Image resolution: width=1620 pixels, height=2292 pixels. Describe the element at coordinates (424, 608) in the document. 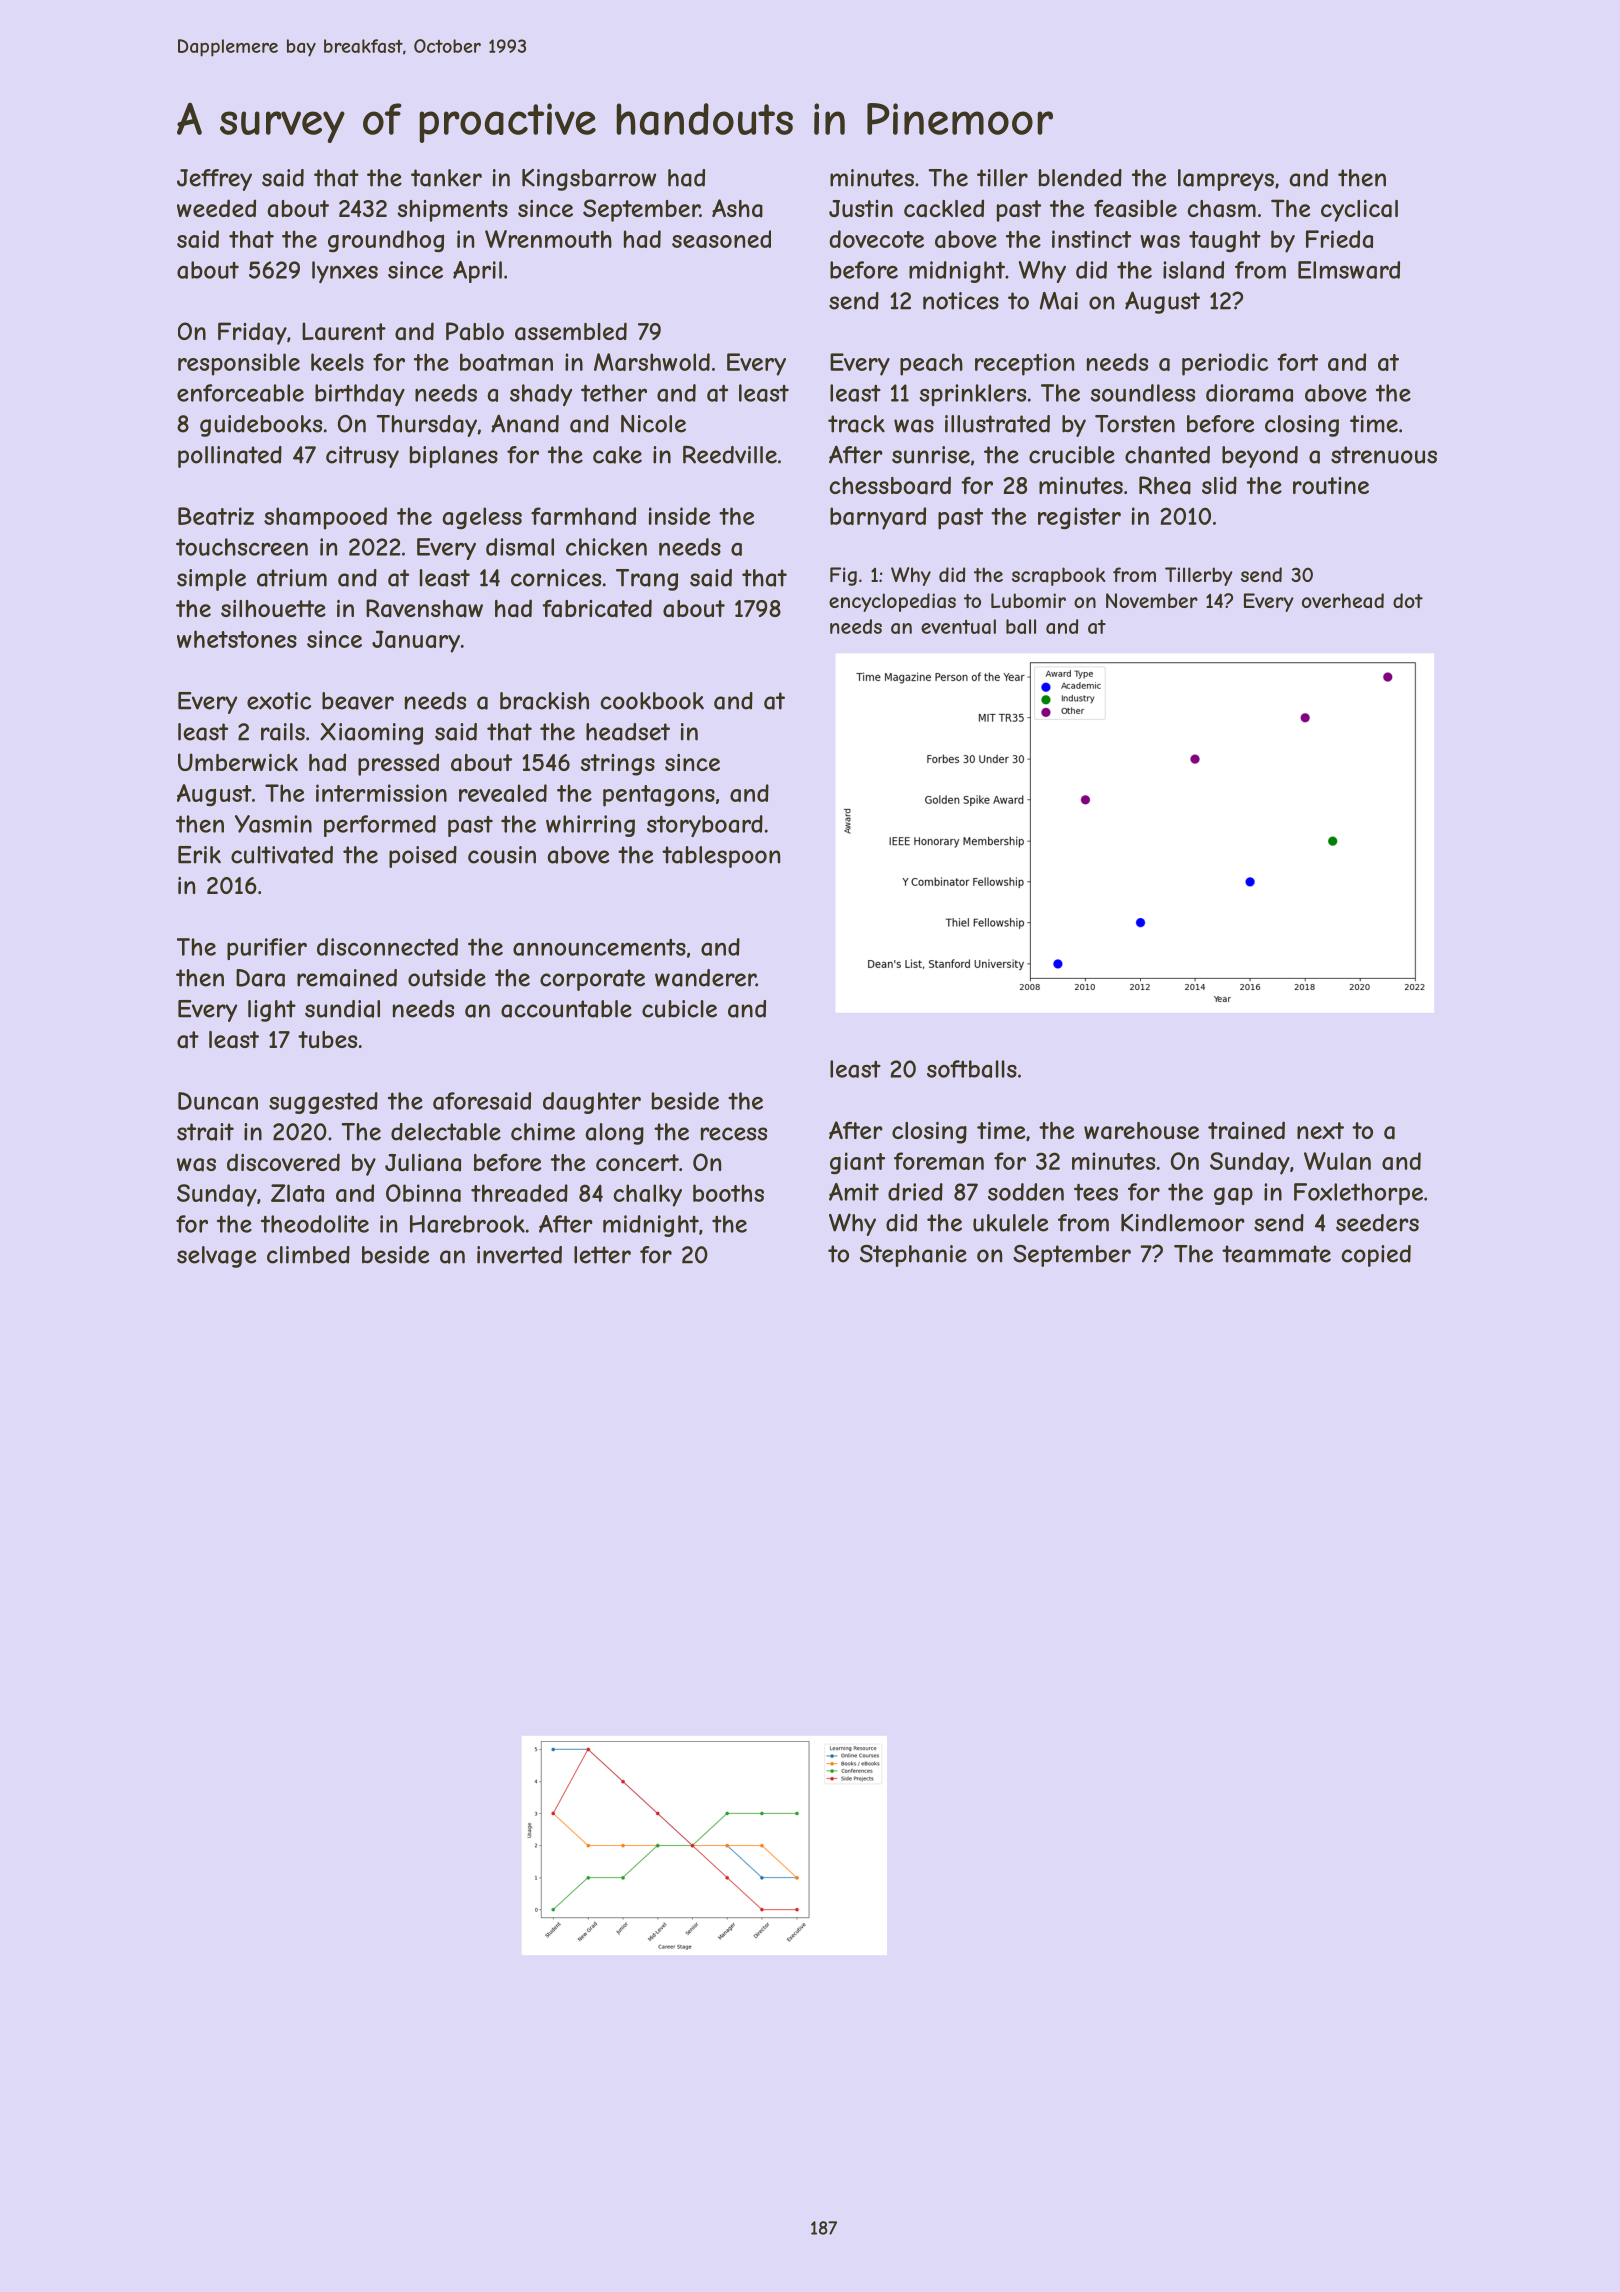

I see `Ravenshaw` at that location.
